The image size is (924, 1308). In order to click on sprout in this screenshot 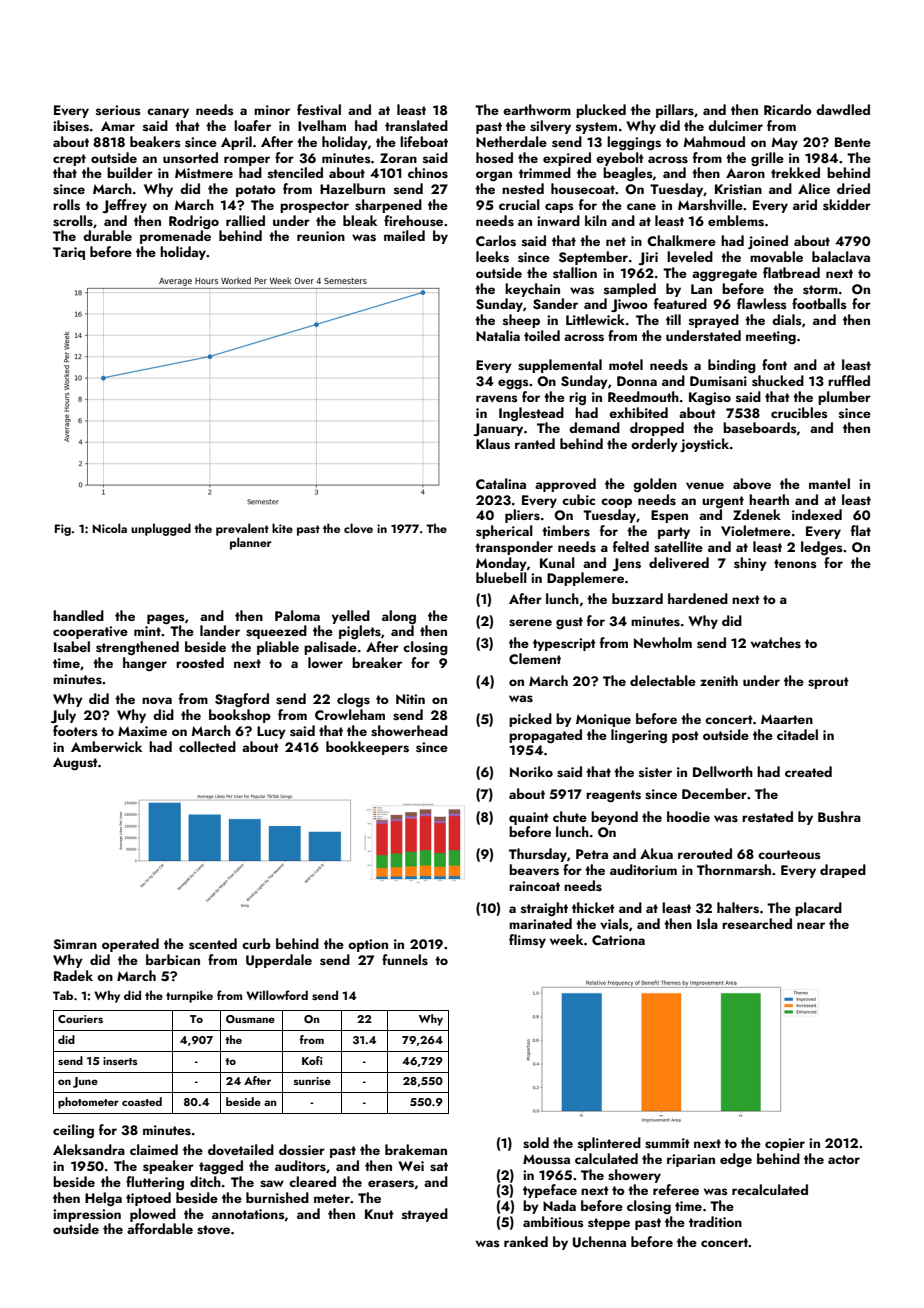, I will do `click(828, 683)`.
